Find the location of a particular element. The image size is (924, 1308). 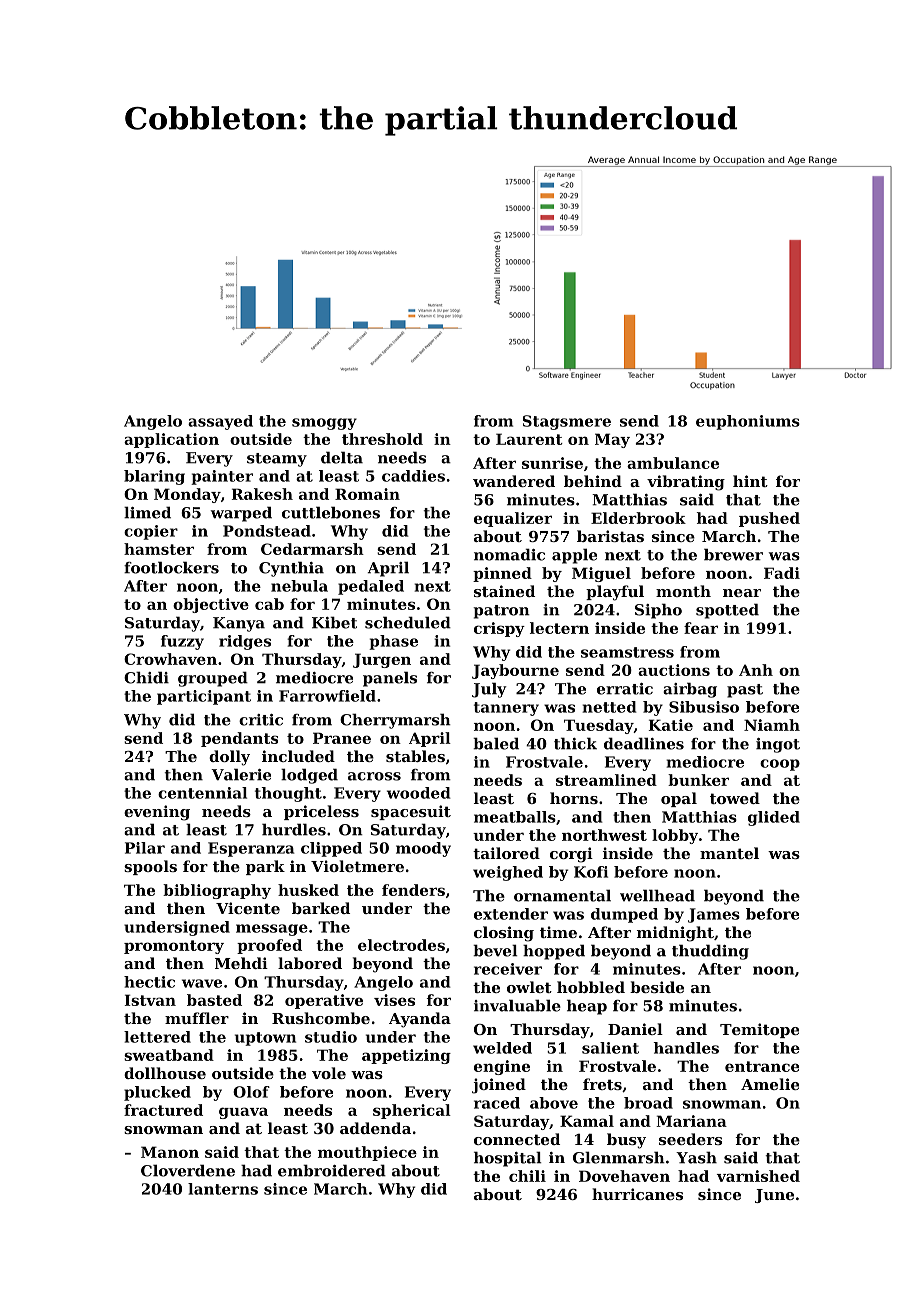

threshold is located at coordinates (382, 439).
